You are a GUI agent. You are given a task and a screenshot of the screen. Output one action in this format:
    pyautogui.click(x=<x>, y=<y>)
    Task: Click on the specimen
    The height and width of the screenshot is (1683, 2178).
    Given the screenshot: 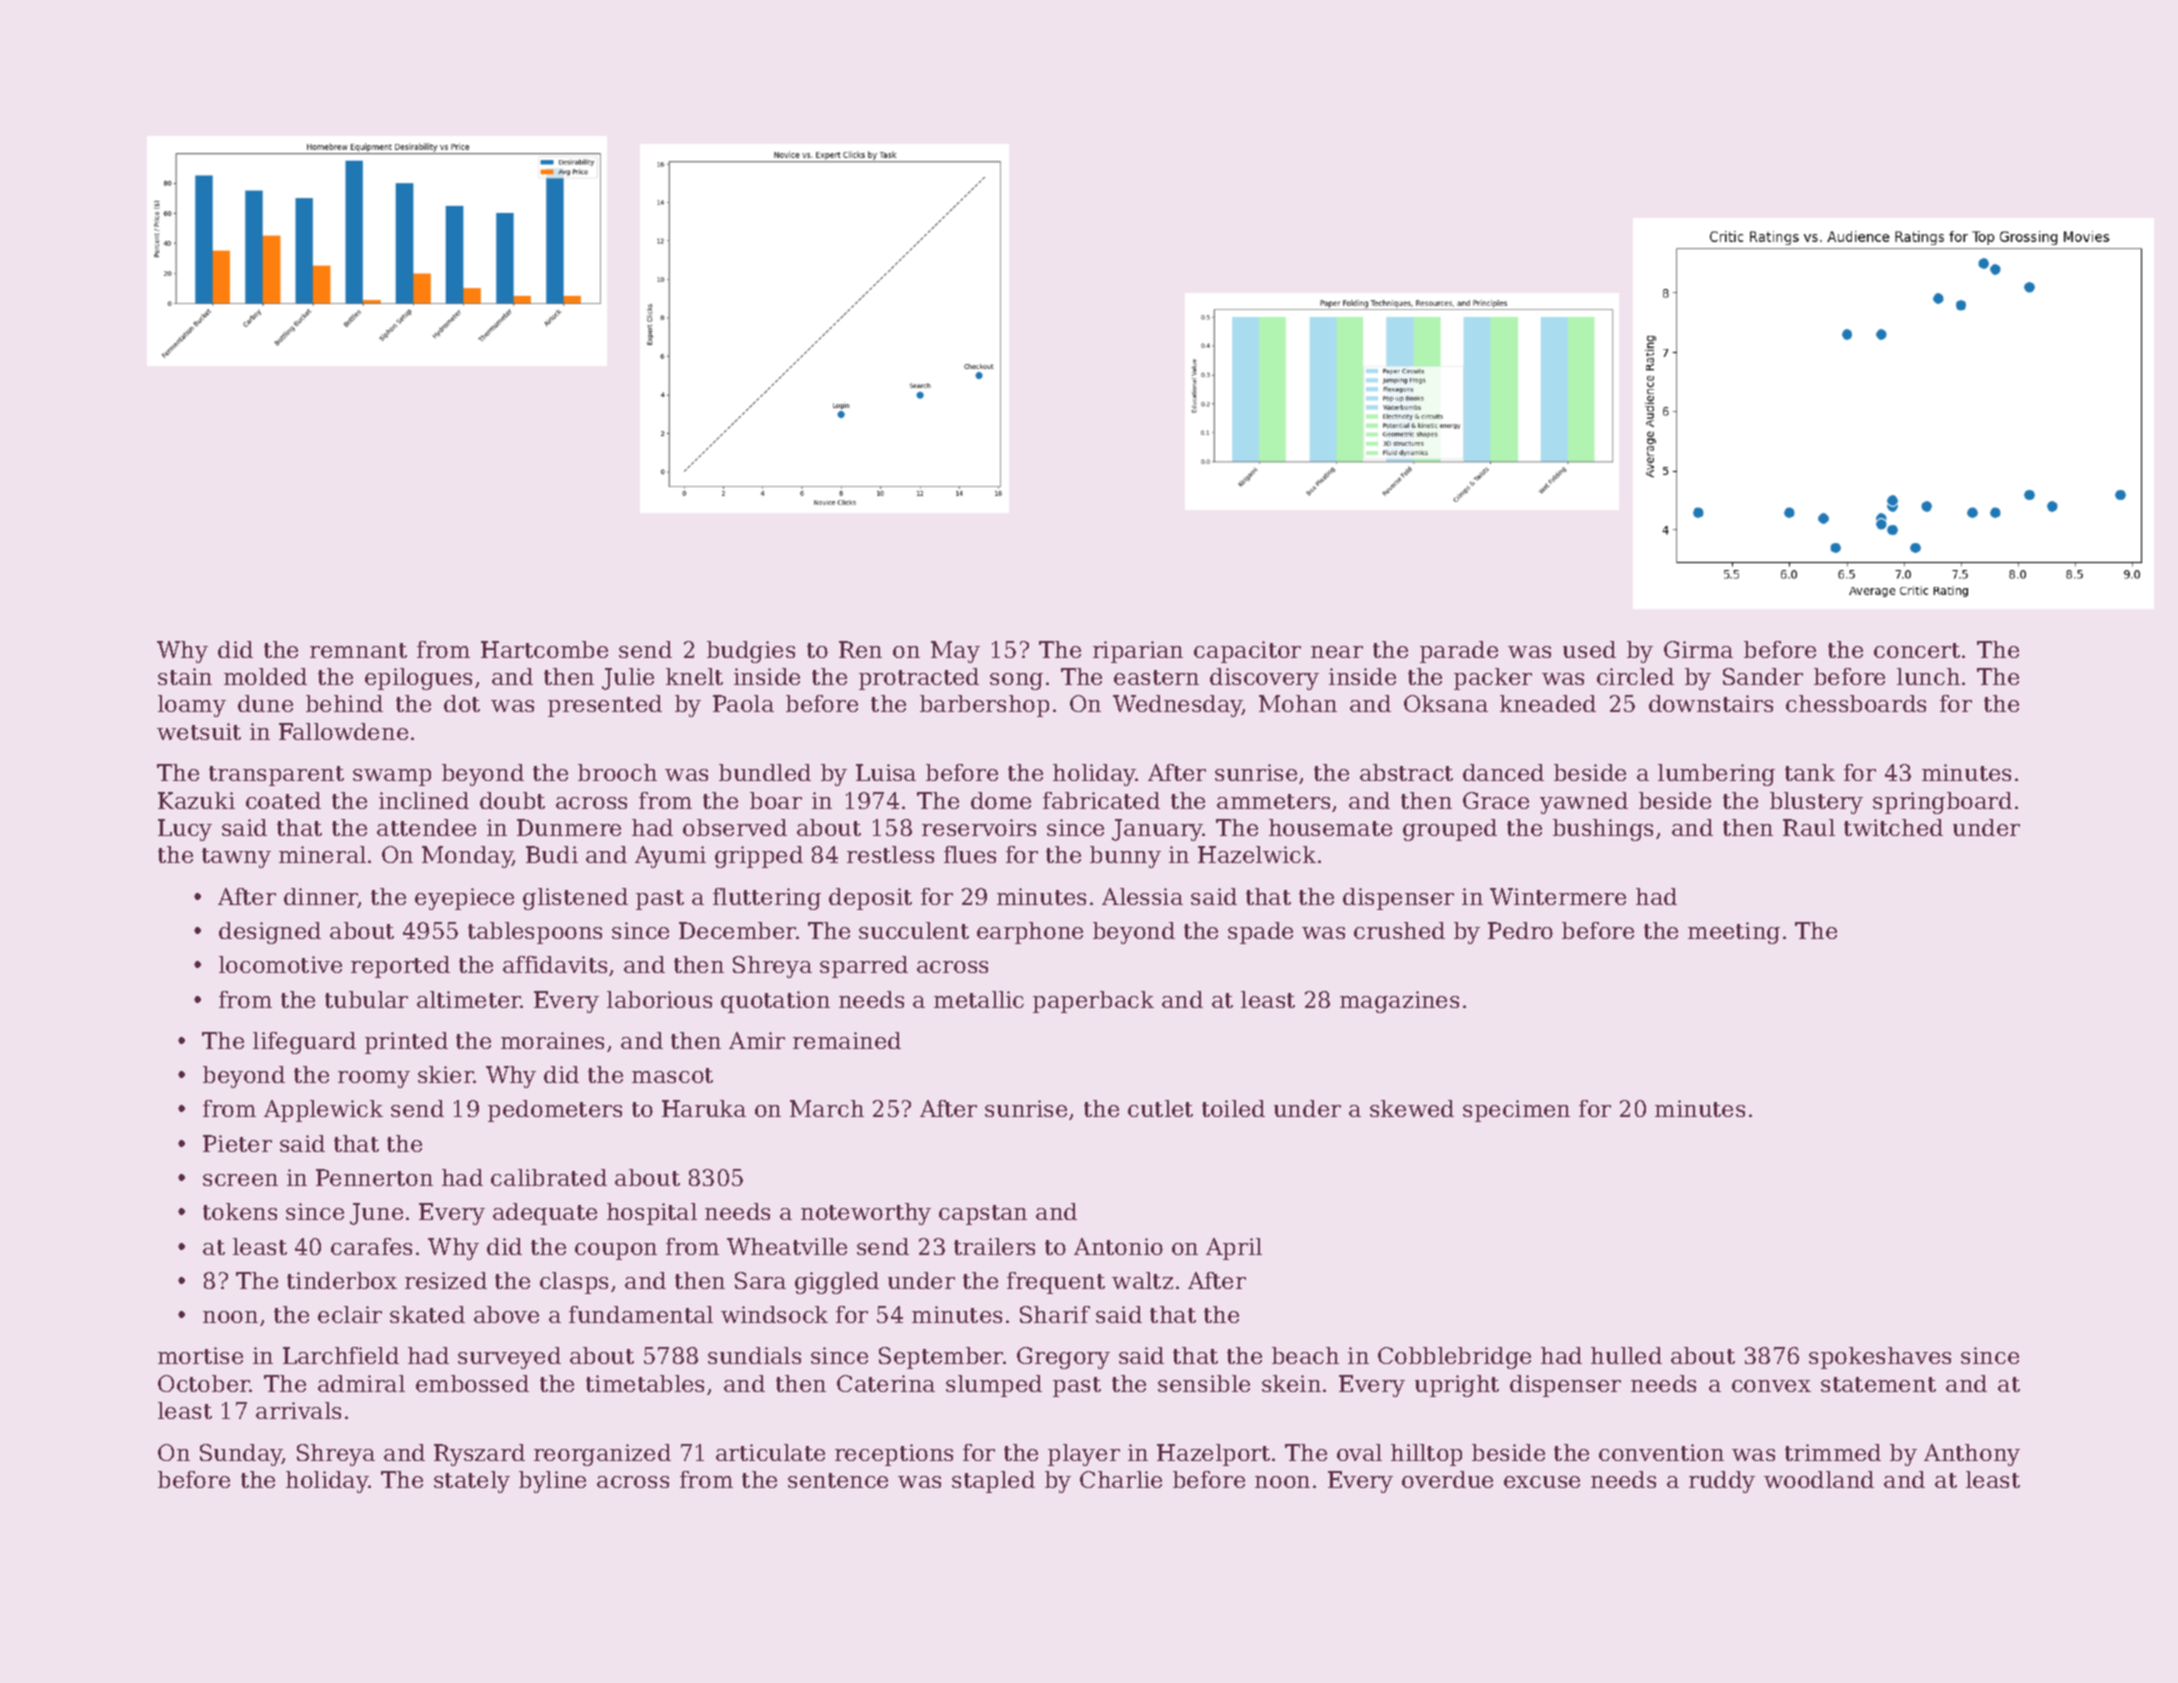 What is the action you would take?
    pyautogui.click(x=1516, y=1111)
